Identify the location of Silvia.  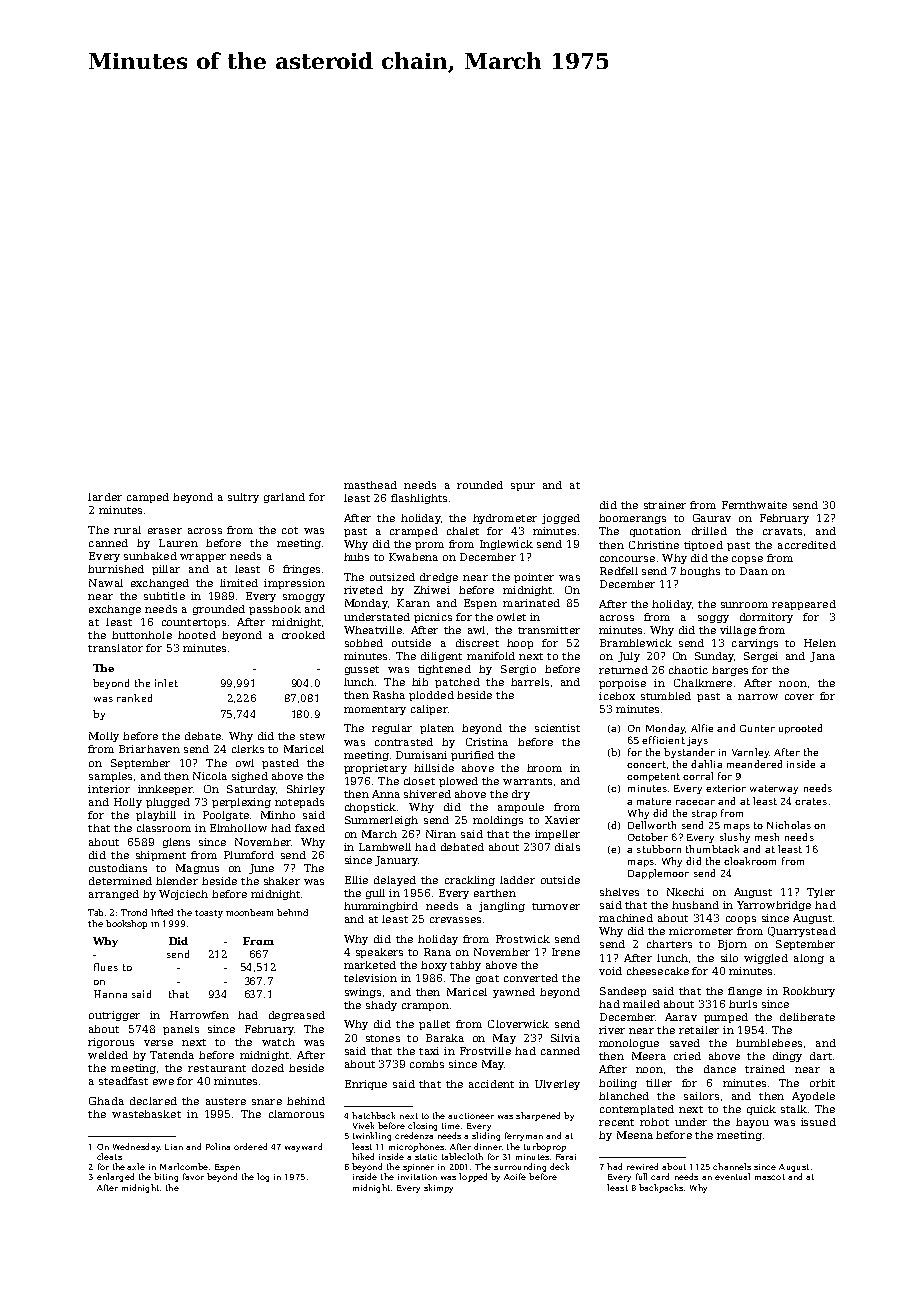
(565, 1038).
